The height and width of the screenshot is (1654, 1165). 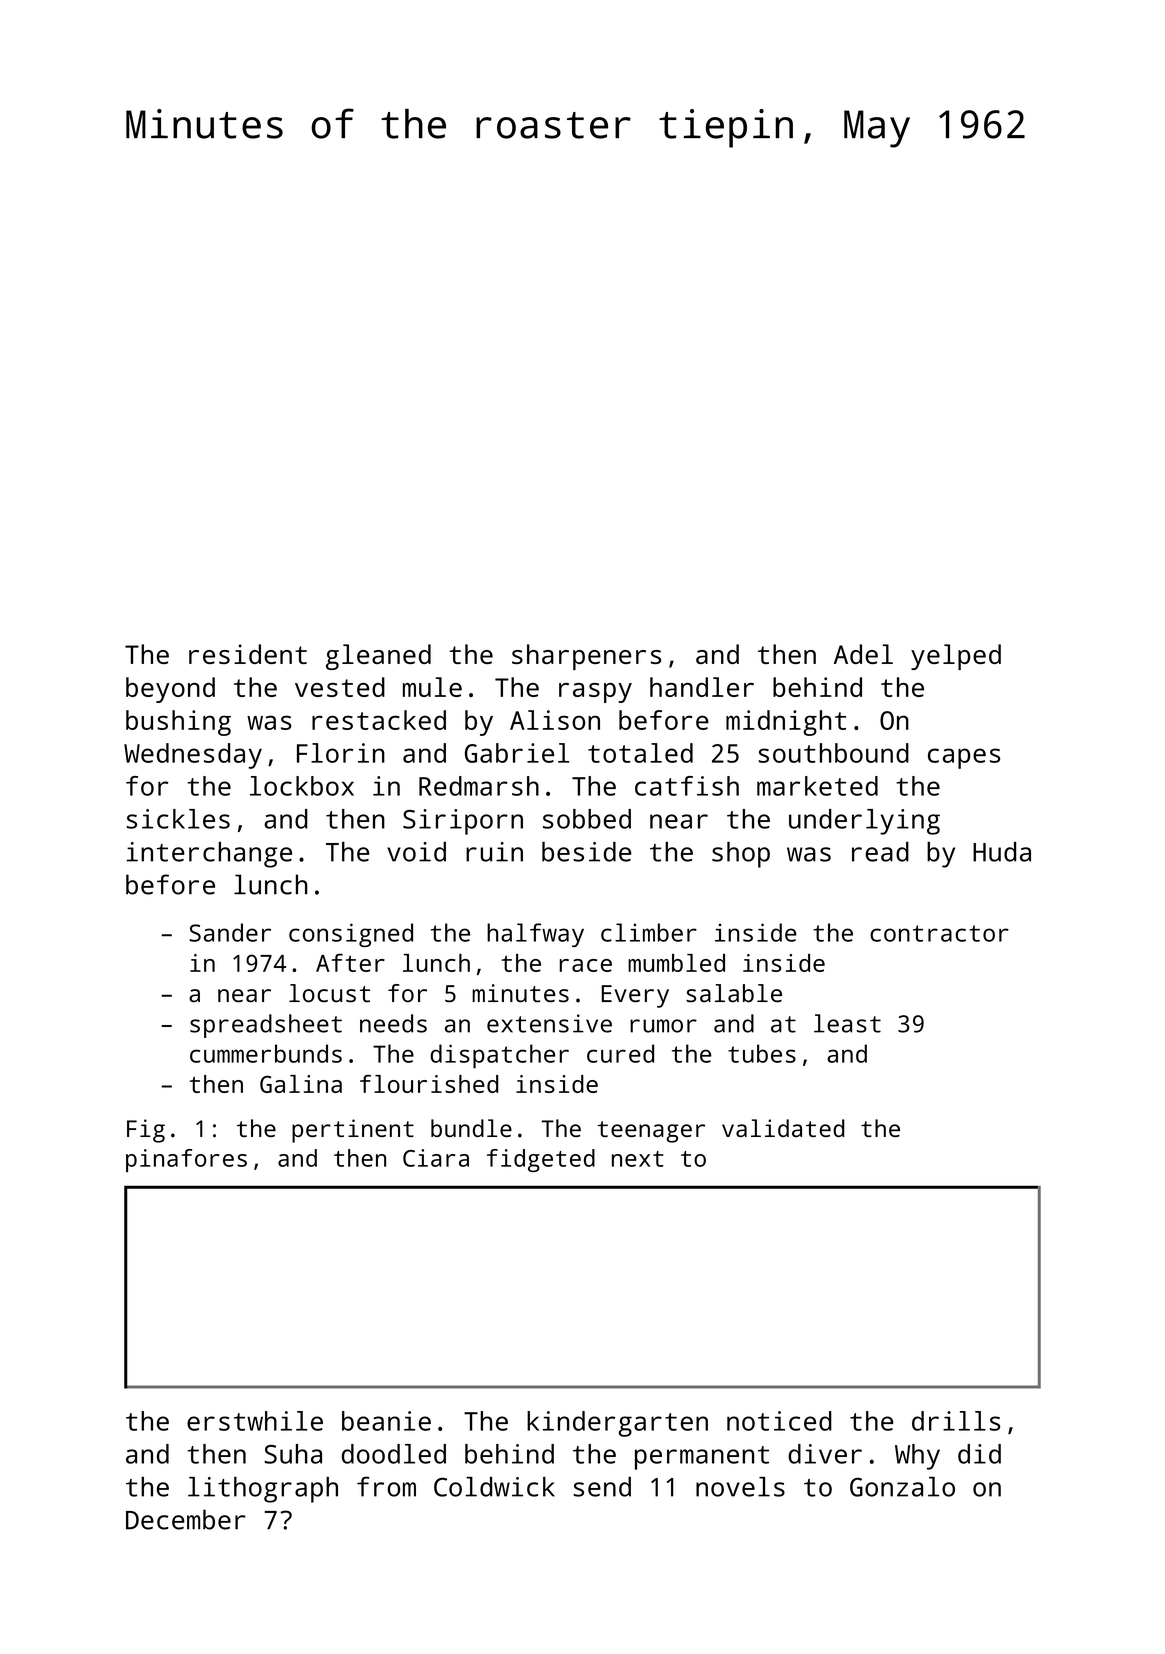 I want to click on from, so click(x=386, y=1486).
